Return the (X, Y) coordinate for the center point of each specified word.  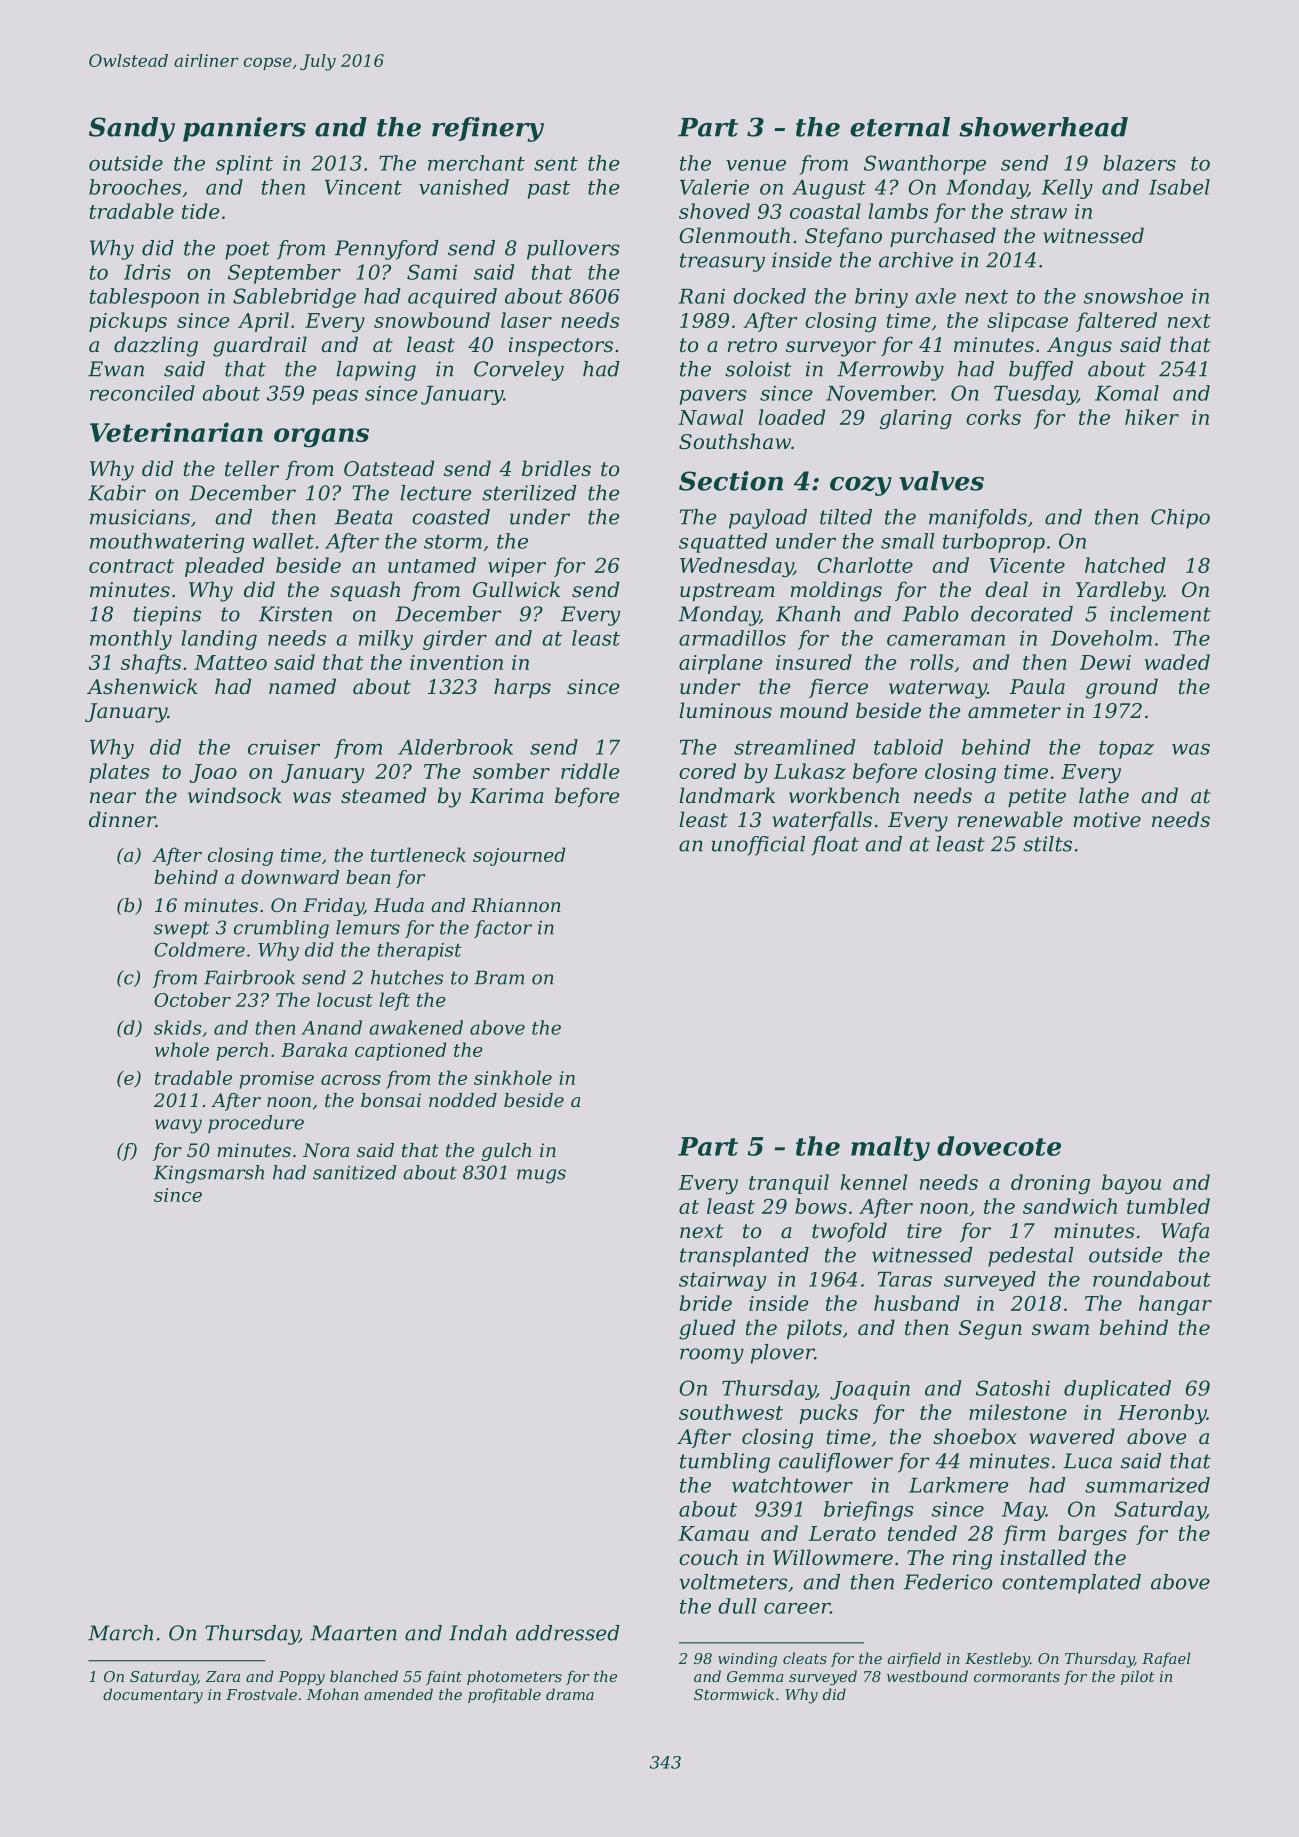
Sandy (132, 129)
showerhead (1043, 127)
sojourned (519, 856)
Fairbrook (249, 977)
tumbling (725, 1463)
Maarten (353, 1633)
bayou (1131, 1184)
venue (756, 165)
